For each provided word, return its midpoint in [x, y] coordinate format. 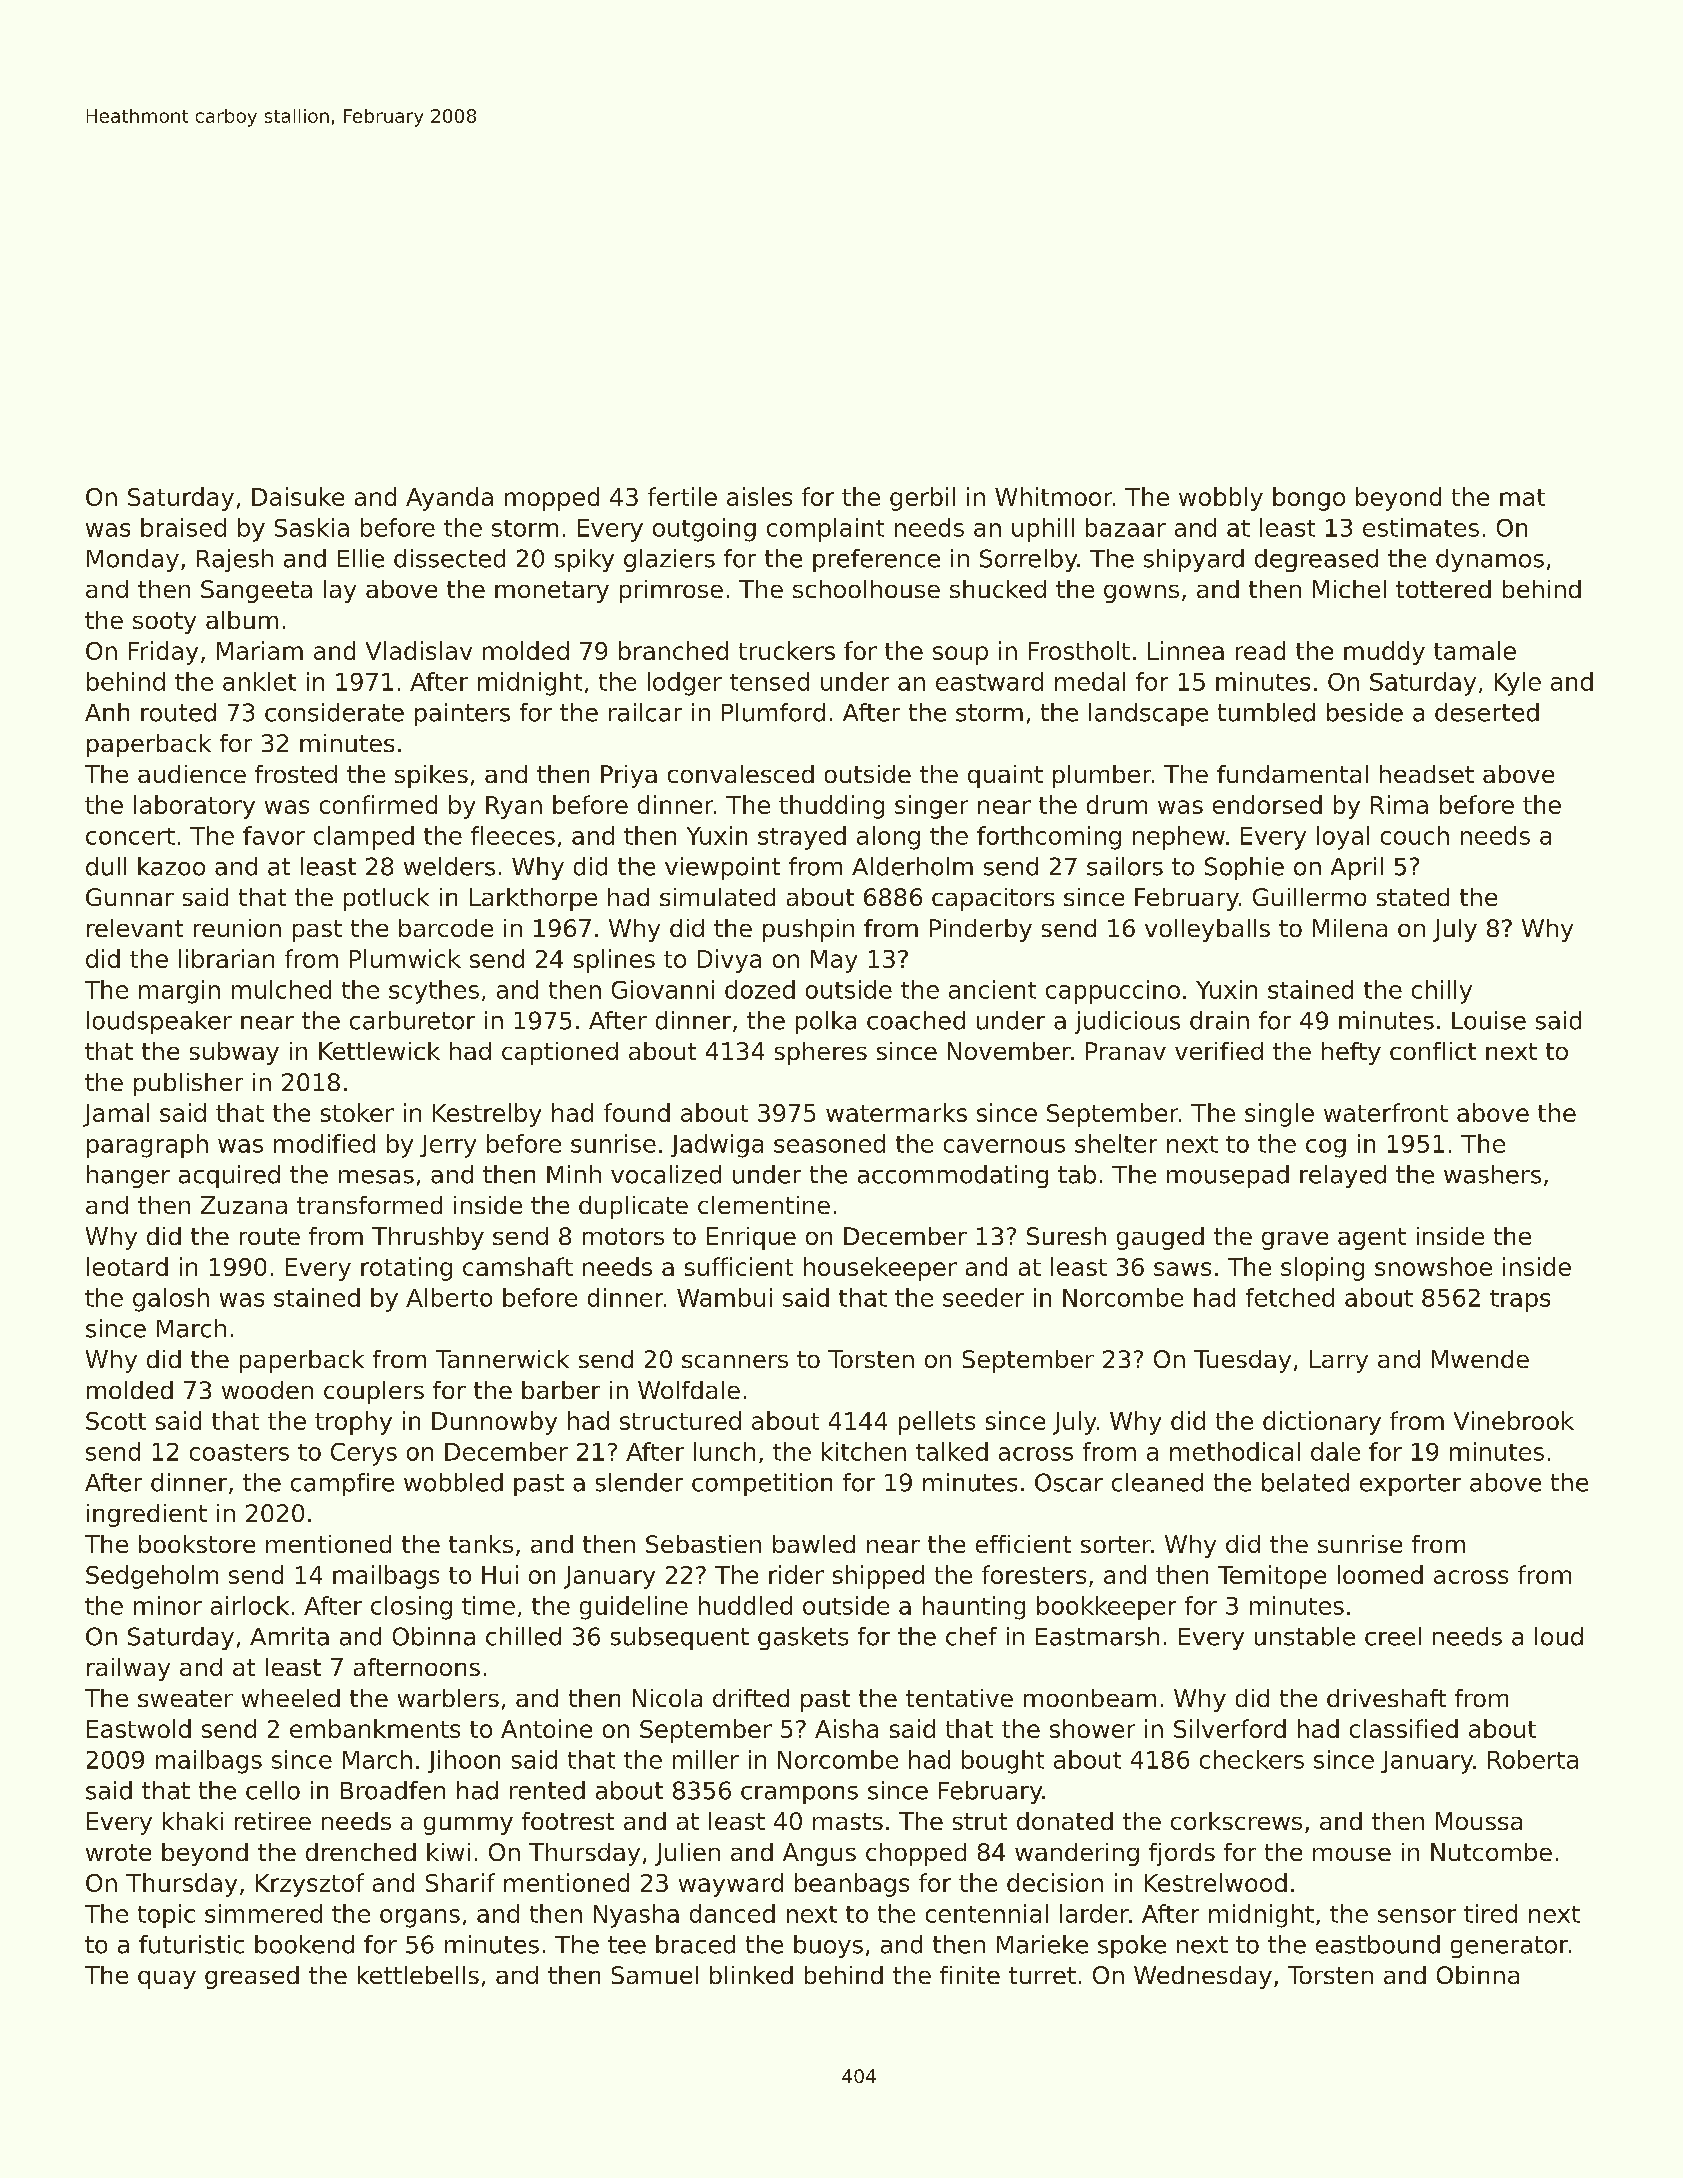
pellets [937, 1423]
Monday [133, 560]
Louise [1489, 1020]
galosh [171, 1300]
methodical [1235, 1451]
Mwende [1480, 1359]
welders [449, 866]
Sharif [460, 1882]
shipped [878, 1577]
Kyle [1518, 684]
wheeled [291, 1698]
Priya [629, 776]
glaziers [669, 560]
